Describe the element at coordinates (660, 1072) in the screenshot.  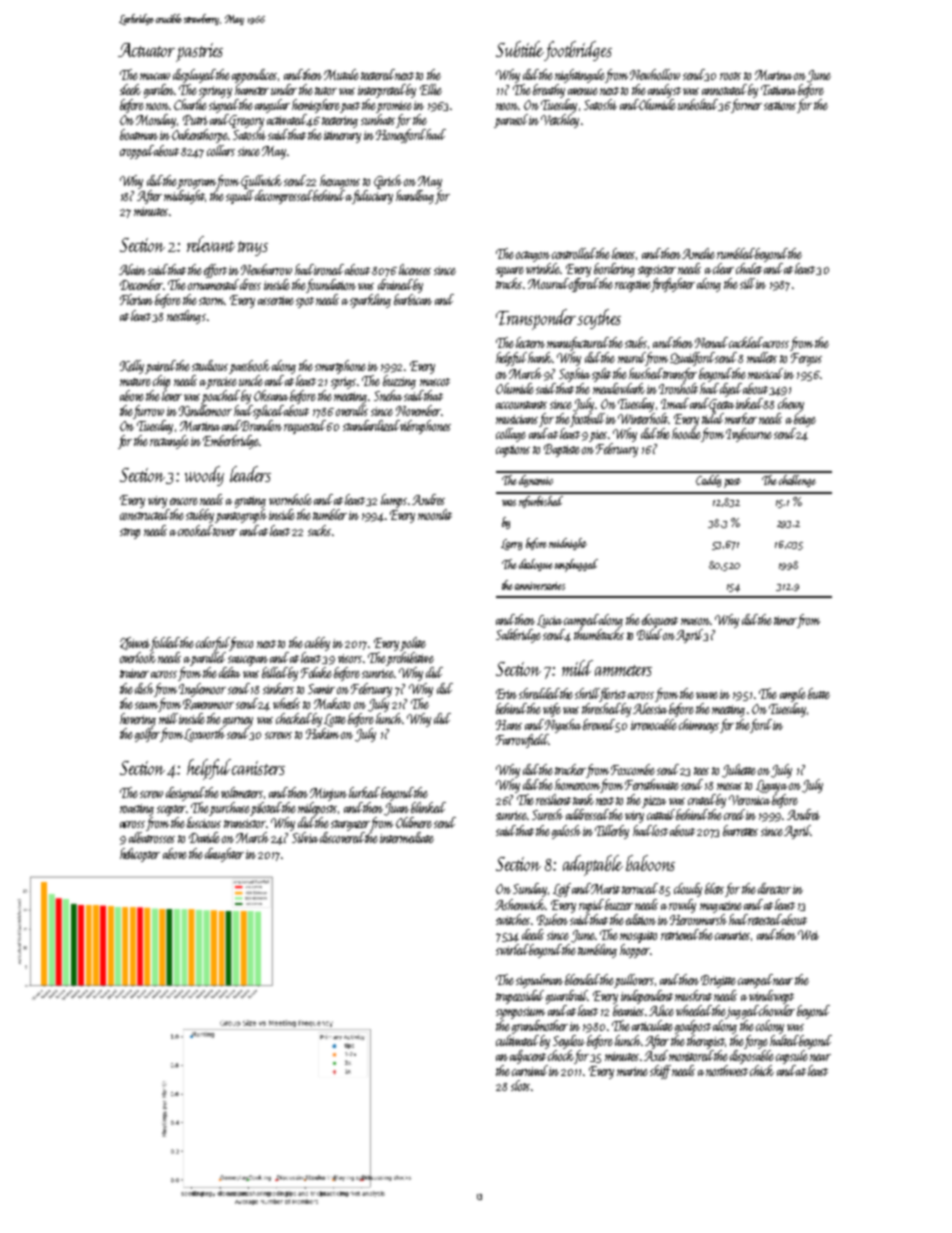
I see `skiff` at that location.
